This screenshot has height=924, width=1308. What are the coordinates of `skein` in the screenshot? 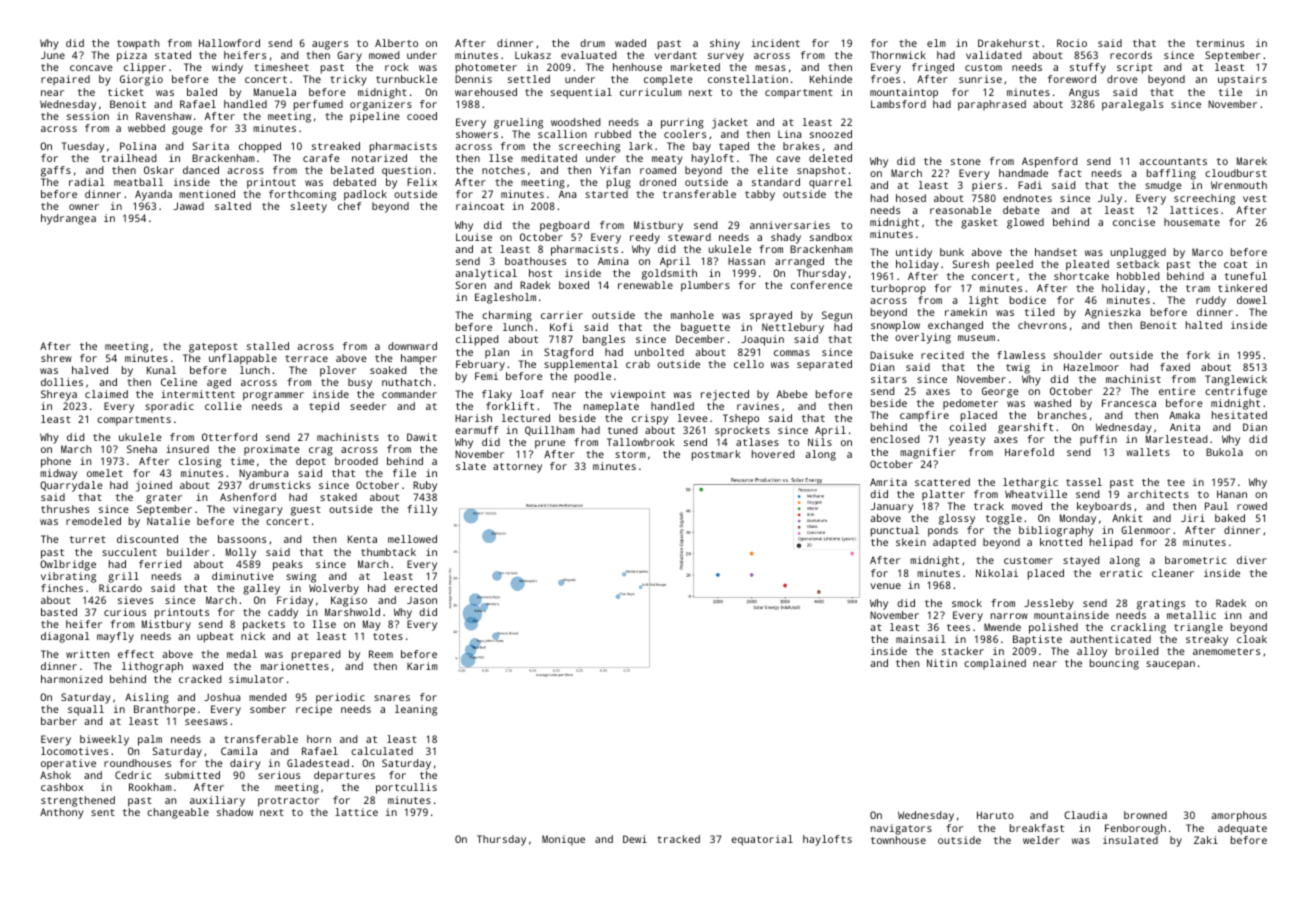 It's located at (911, 542).
